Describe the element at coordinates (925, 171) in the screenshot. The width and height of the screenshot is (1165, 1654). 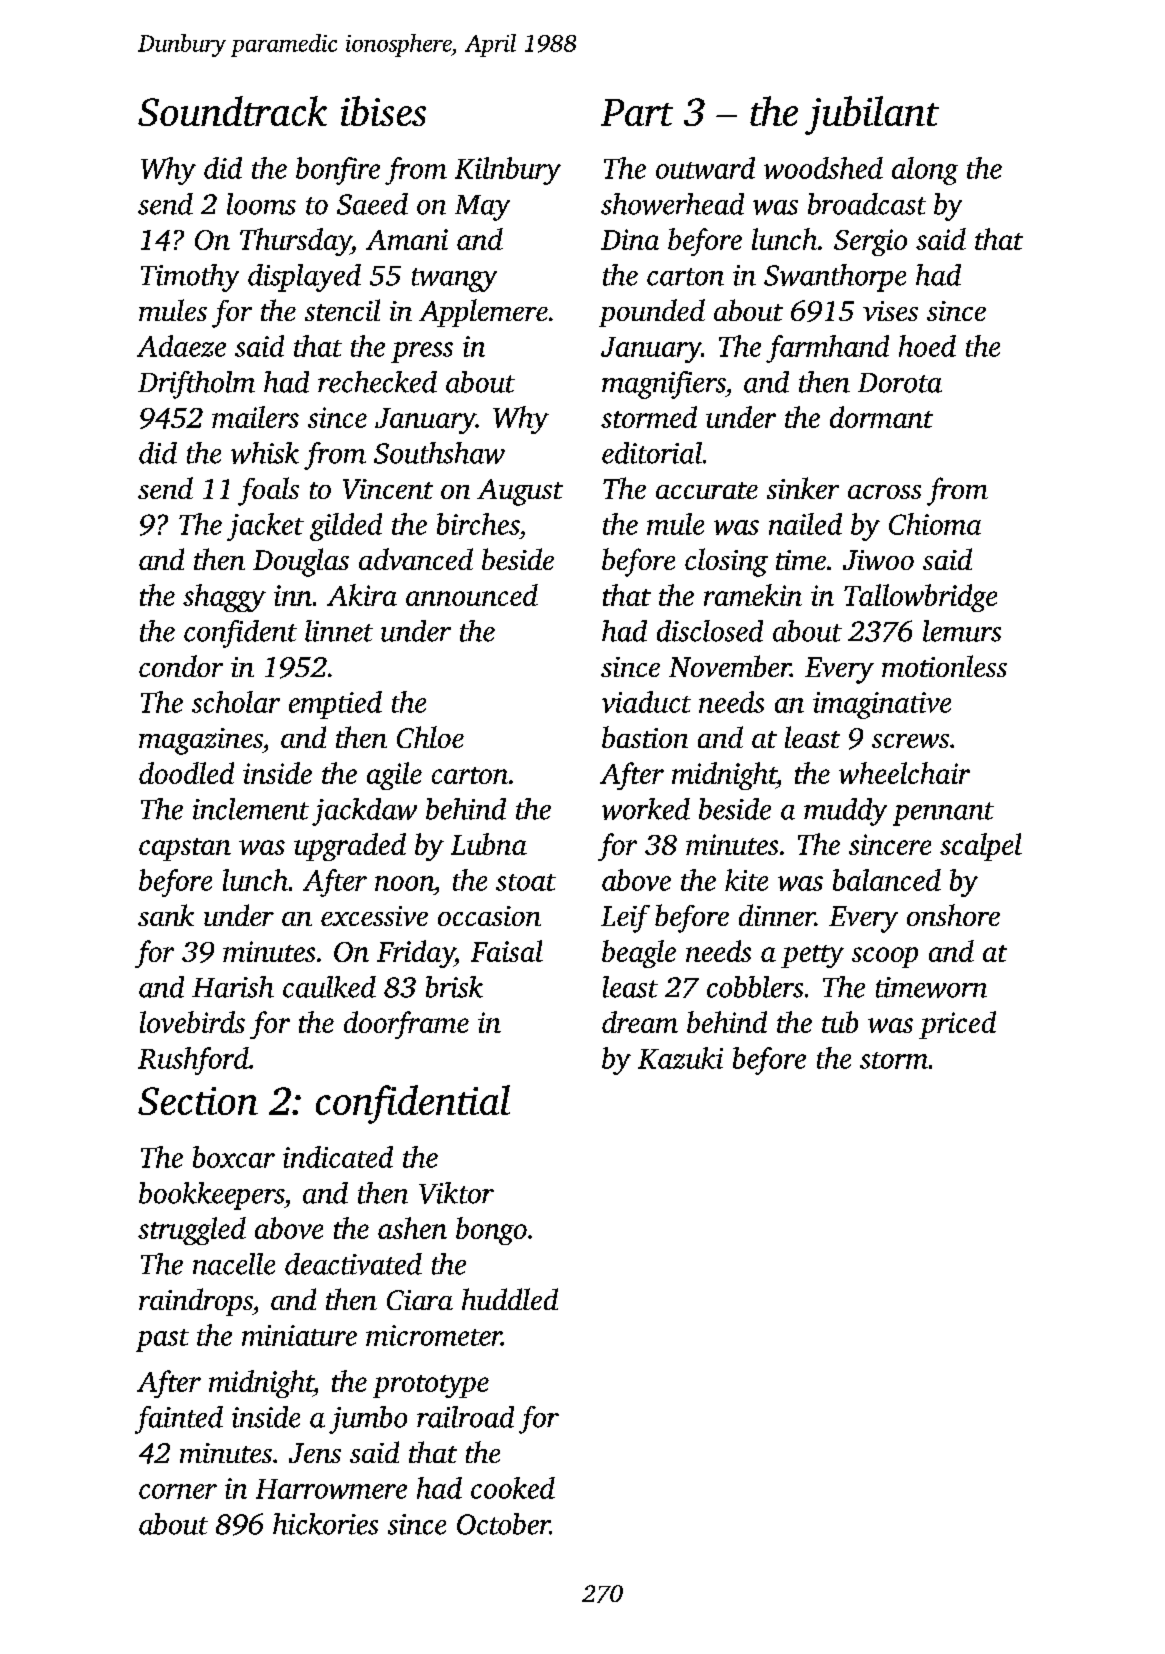
I see `along` at that location.
